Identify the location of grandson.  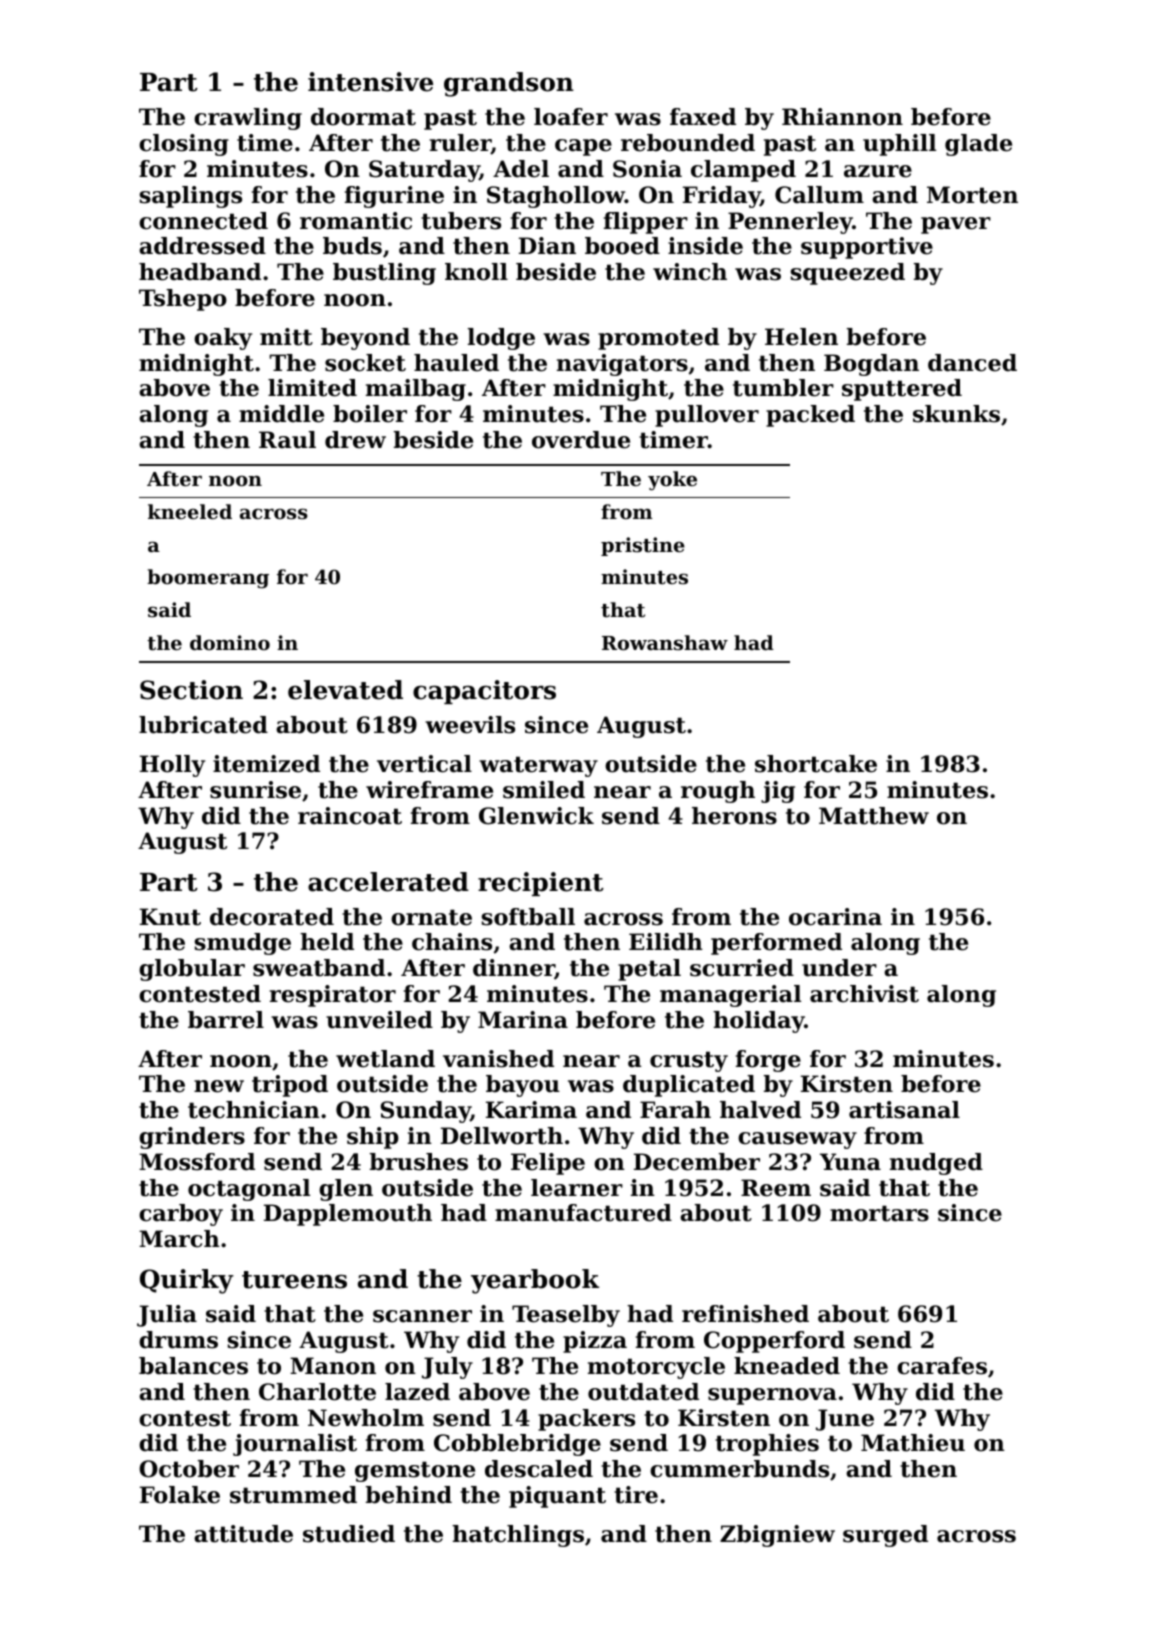
(509, 84).
